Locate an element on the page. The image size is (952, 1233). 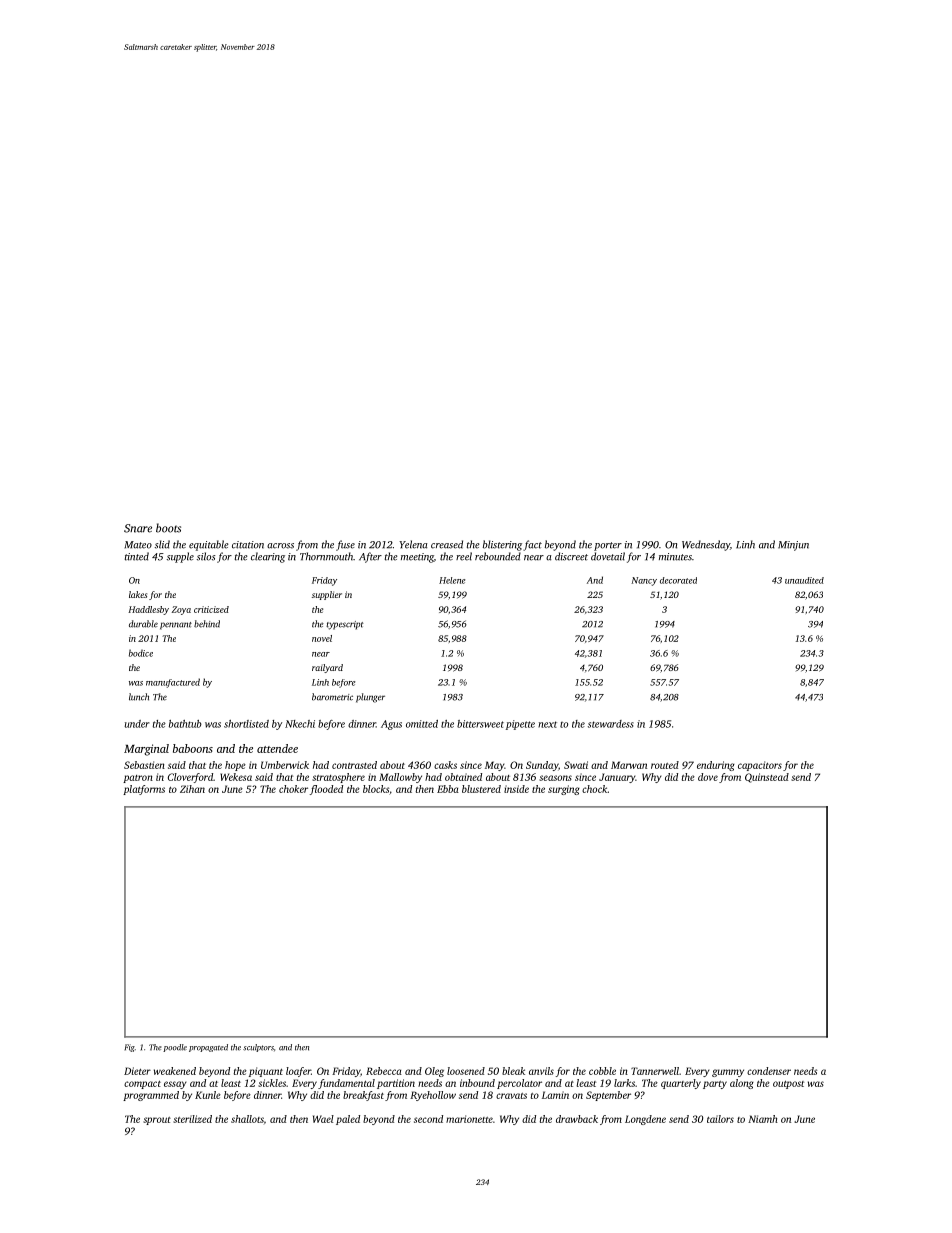
platforms is located at coordinates (144, 790).
